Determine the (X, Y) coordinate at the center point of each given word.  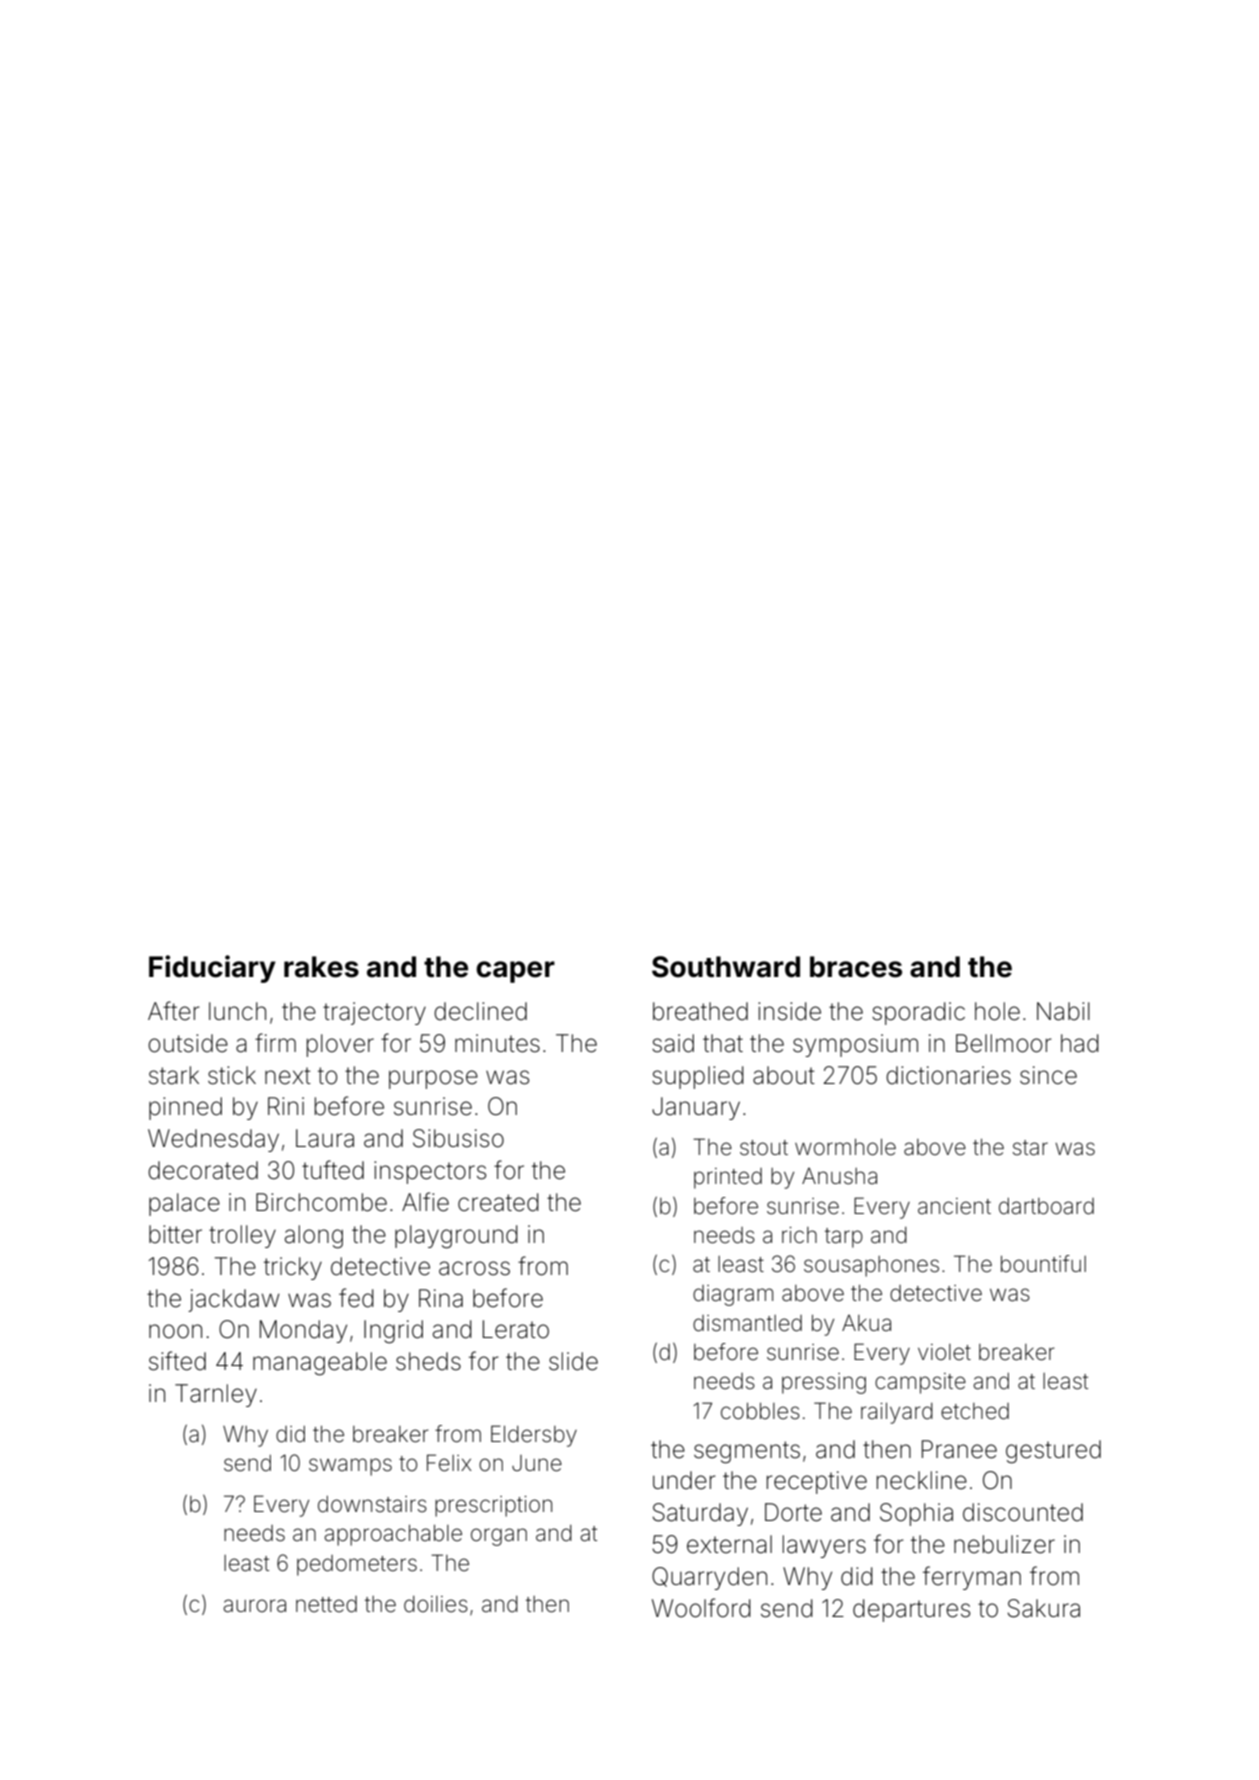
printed (728, 1178)
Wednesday (213, 1140)
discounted (1023, 1512)
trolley (242, 1236)
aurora (254, 1606)
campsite (920, 1383)
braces (856, 967)
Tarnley (216, 1395)
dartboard (1046, 1206)
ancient (954, 1206)
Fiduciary (212, 969)
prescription (493, 1506)
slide (573, 1361)
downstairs (372, 1504)
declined (480, 1011)
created (498, 1202)
